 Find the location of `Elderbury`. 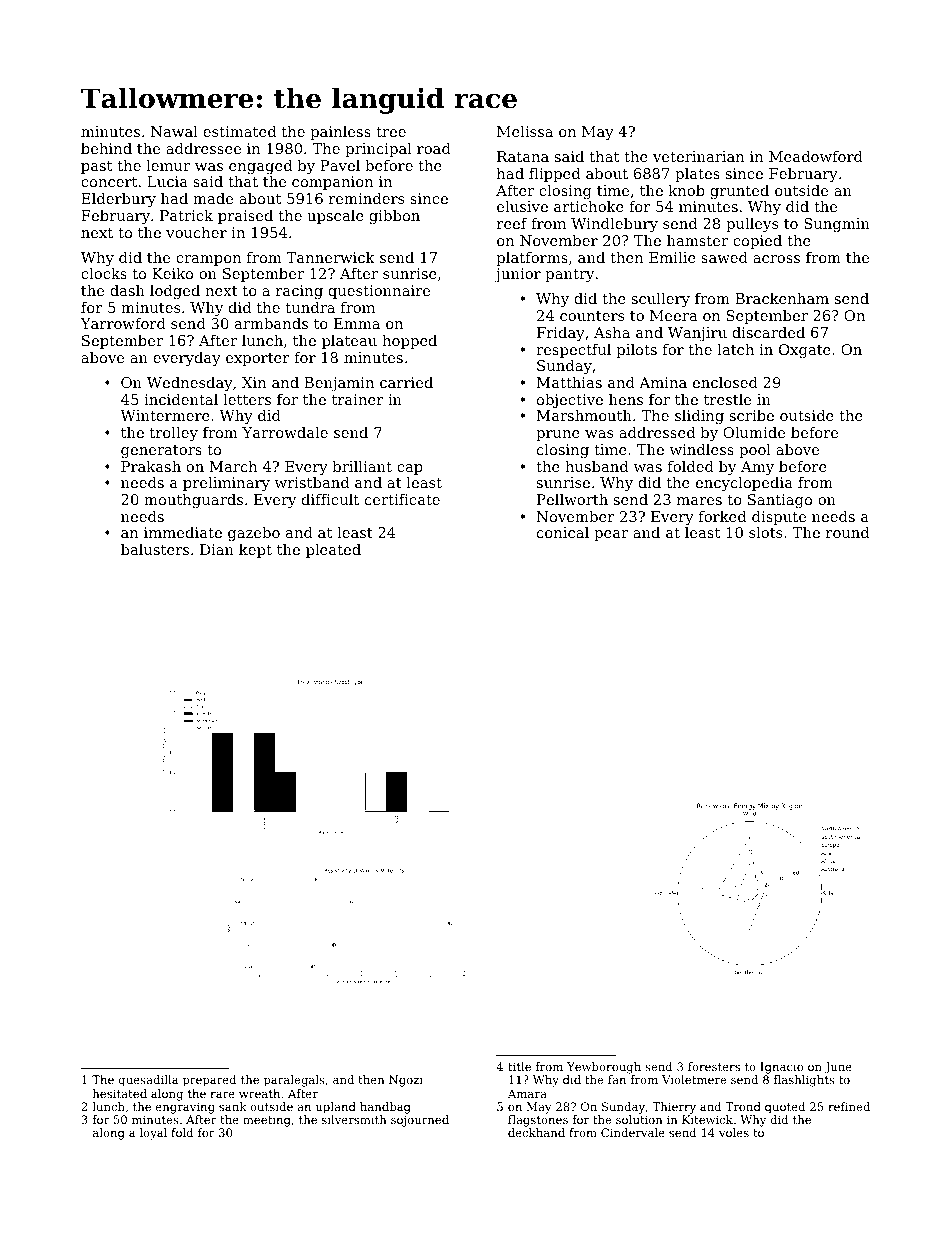

Elderbury is located at coordinates (118, 200).
